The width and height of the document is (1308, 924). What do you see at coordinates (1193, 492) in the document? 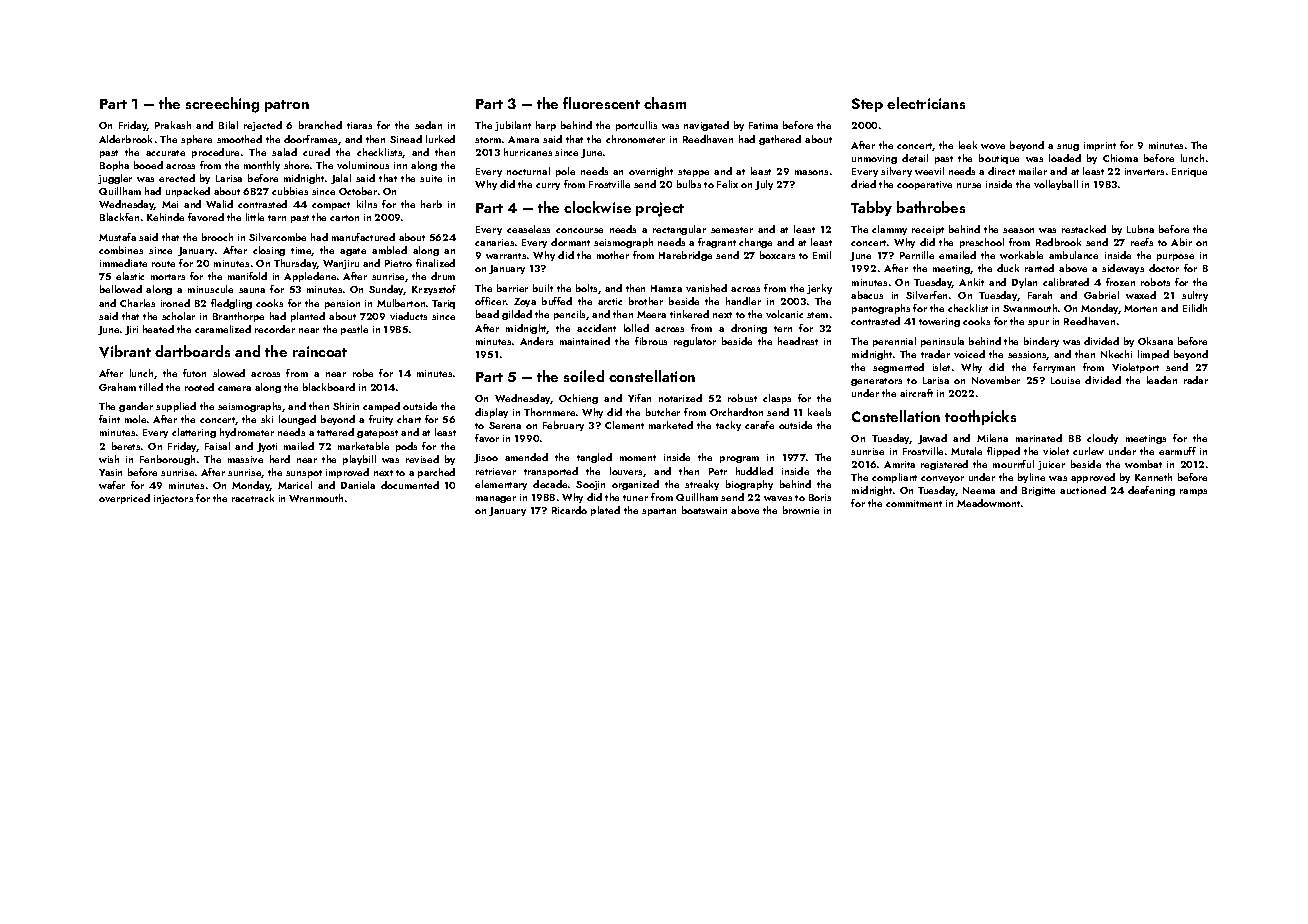
I see `ramps` at bounding box center [1193, 492].
